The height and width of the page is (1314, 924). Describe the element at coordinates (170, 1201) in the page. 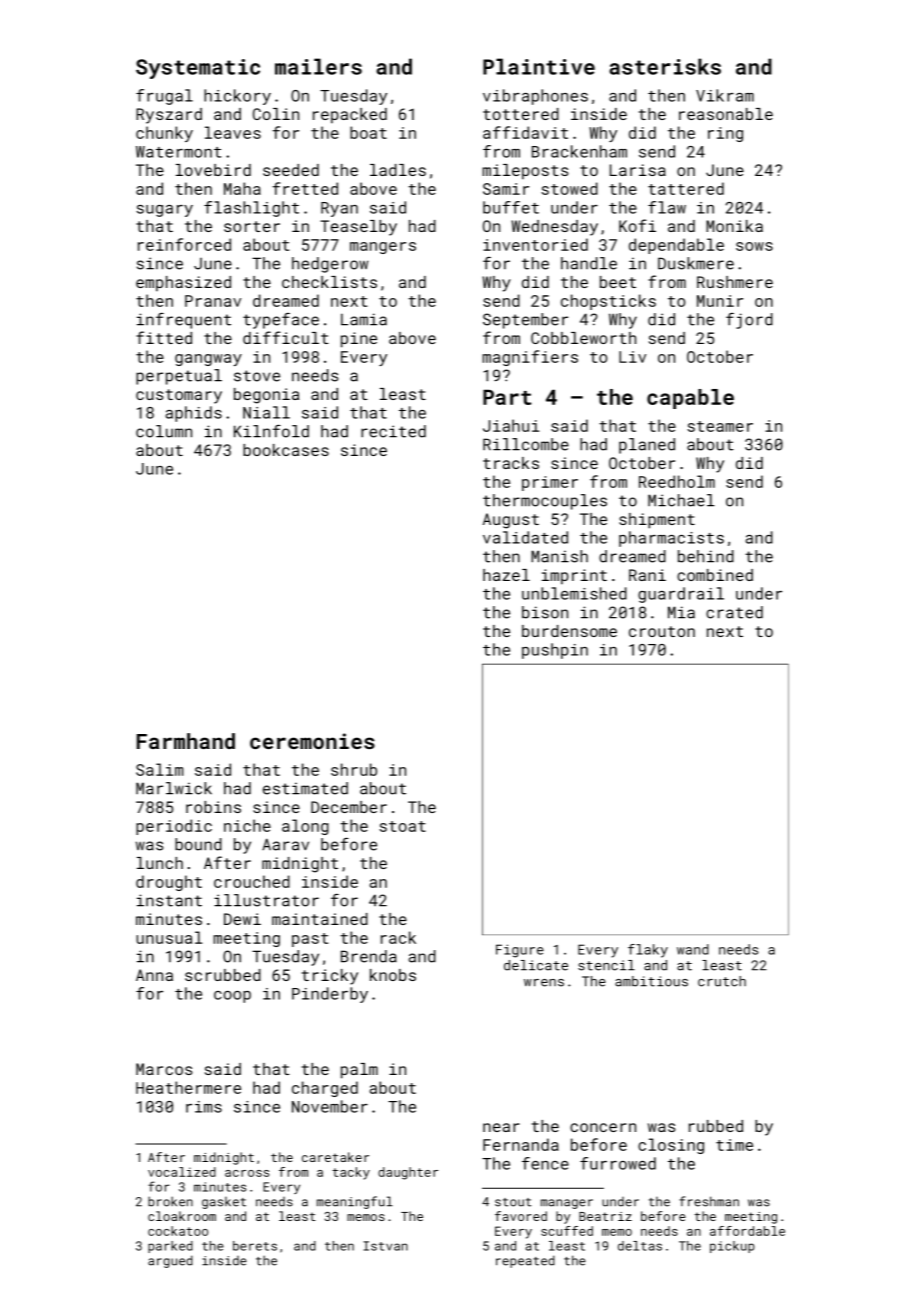

I see `broken` at that location.
